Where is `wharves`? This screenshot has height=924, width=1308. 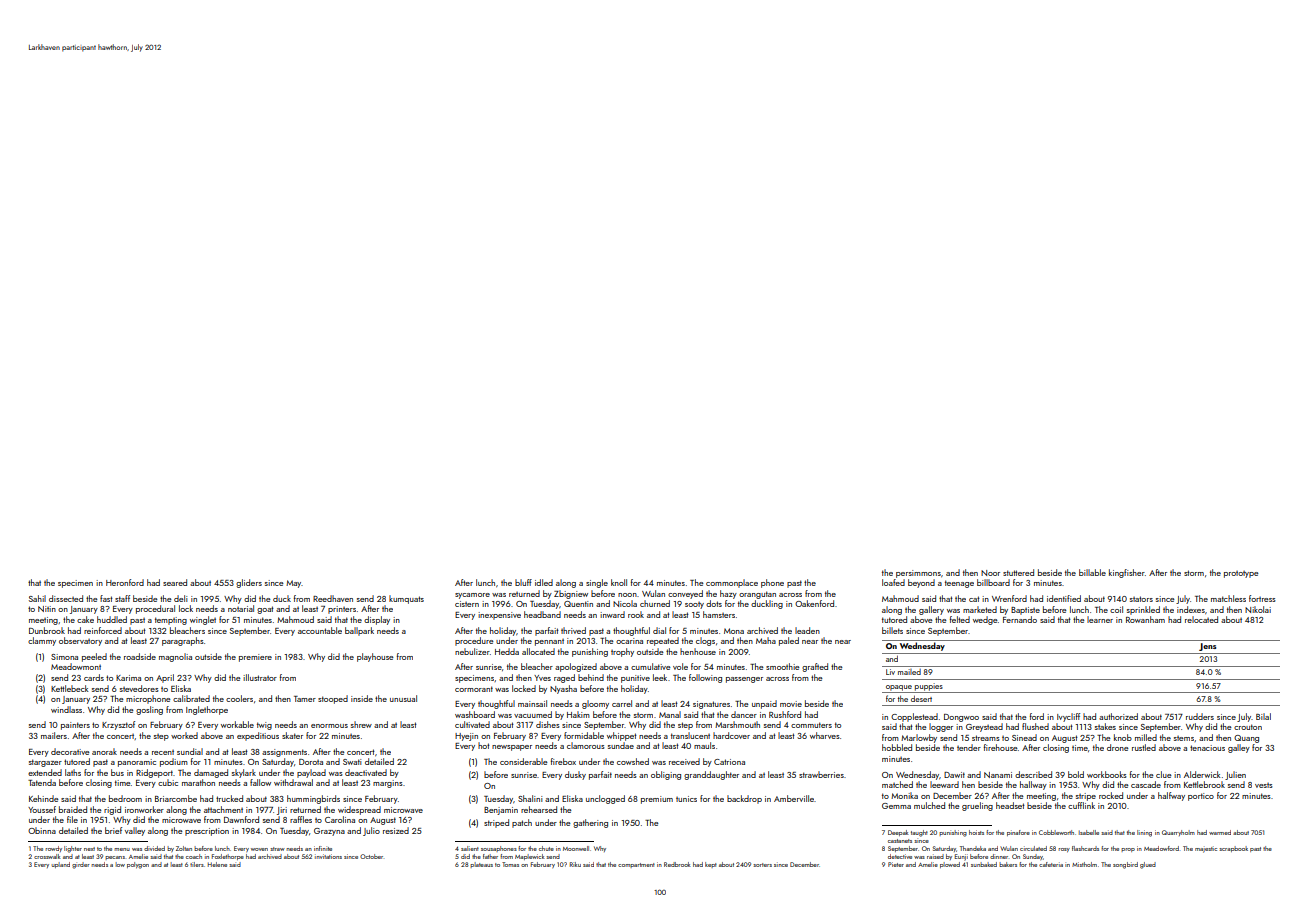 wharves is located at coordinates (825, 735).
